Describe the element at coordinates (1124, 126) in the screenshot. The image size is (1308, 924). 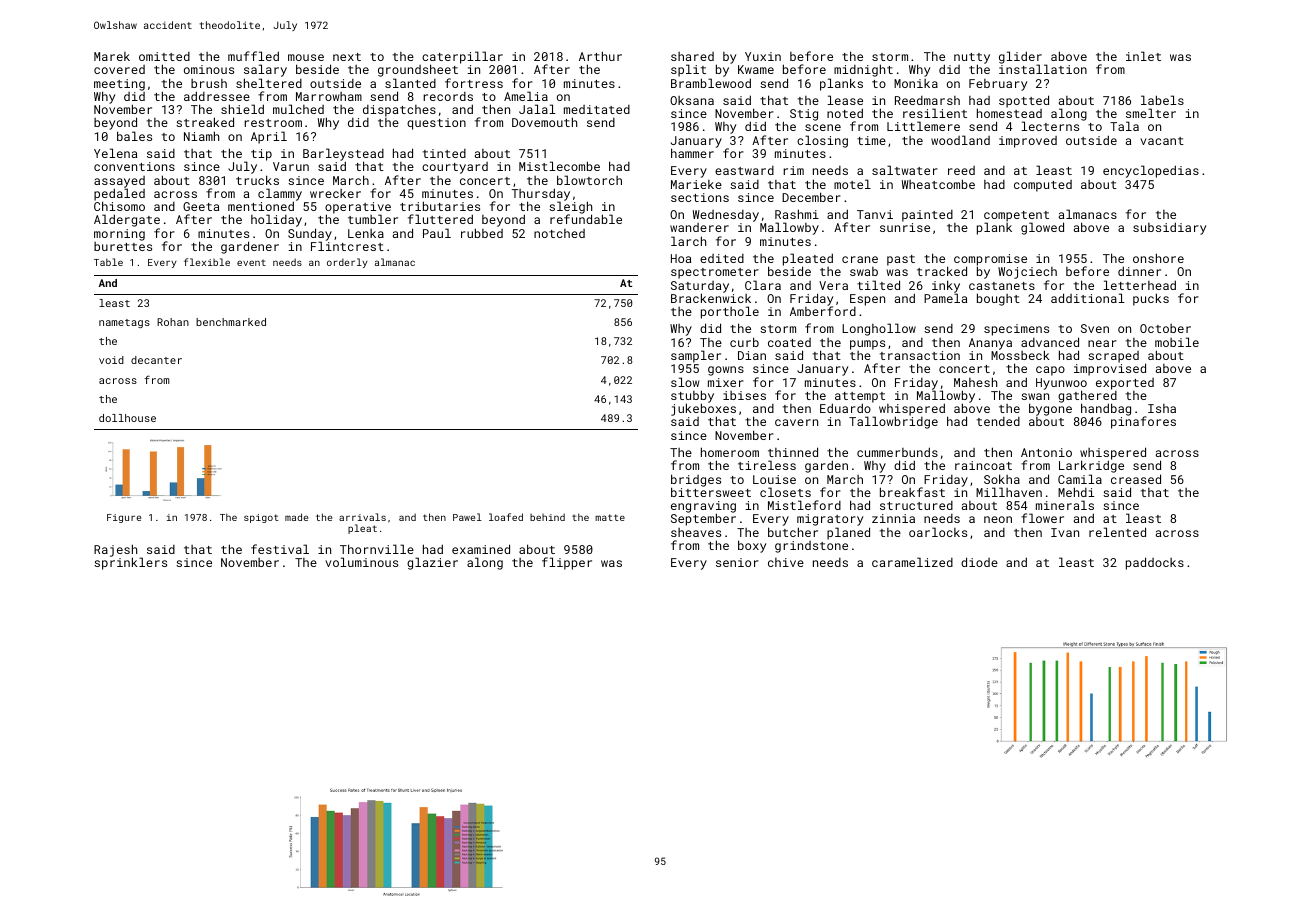
I see `Tala` at that location.
